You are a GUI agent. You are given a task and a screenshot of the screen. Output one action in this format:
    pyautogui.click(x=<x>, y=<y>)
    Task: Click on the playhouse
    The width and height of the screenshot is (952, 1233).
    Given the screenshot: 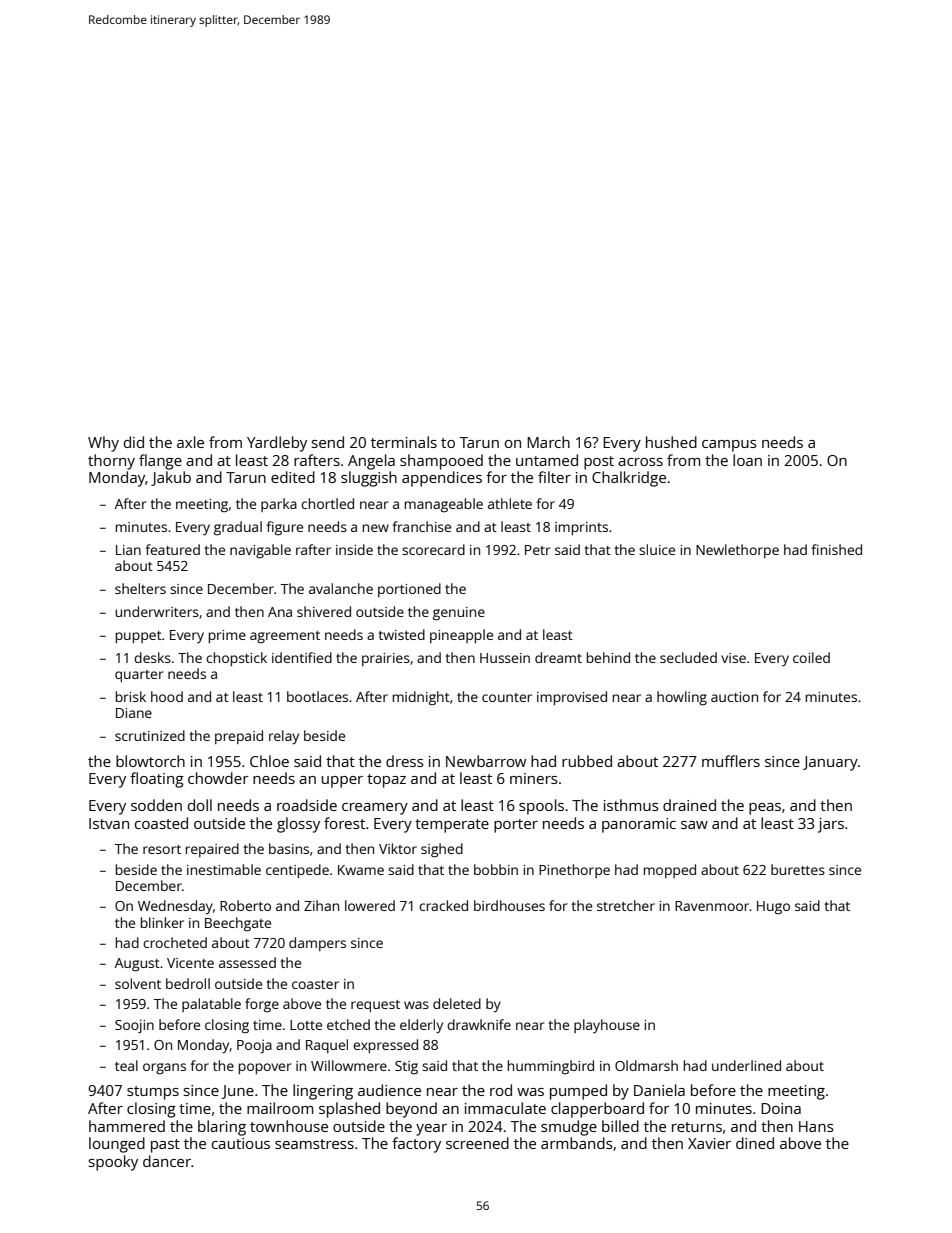 What is the action you would take?
    pyautogui.click(x=607, y=1026)
